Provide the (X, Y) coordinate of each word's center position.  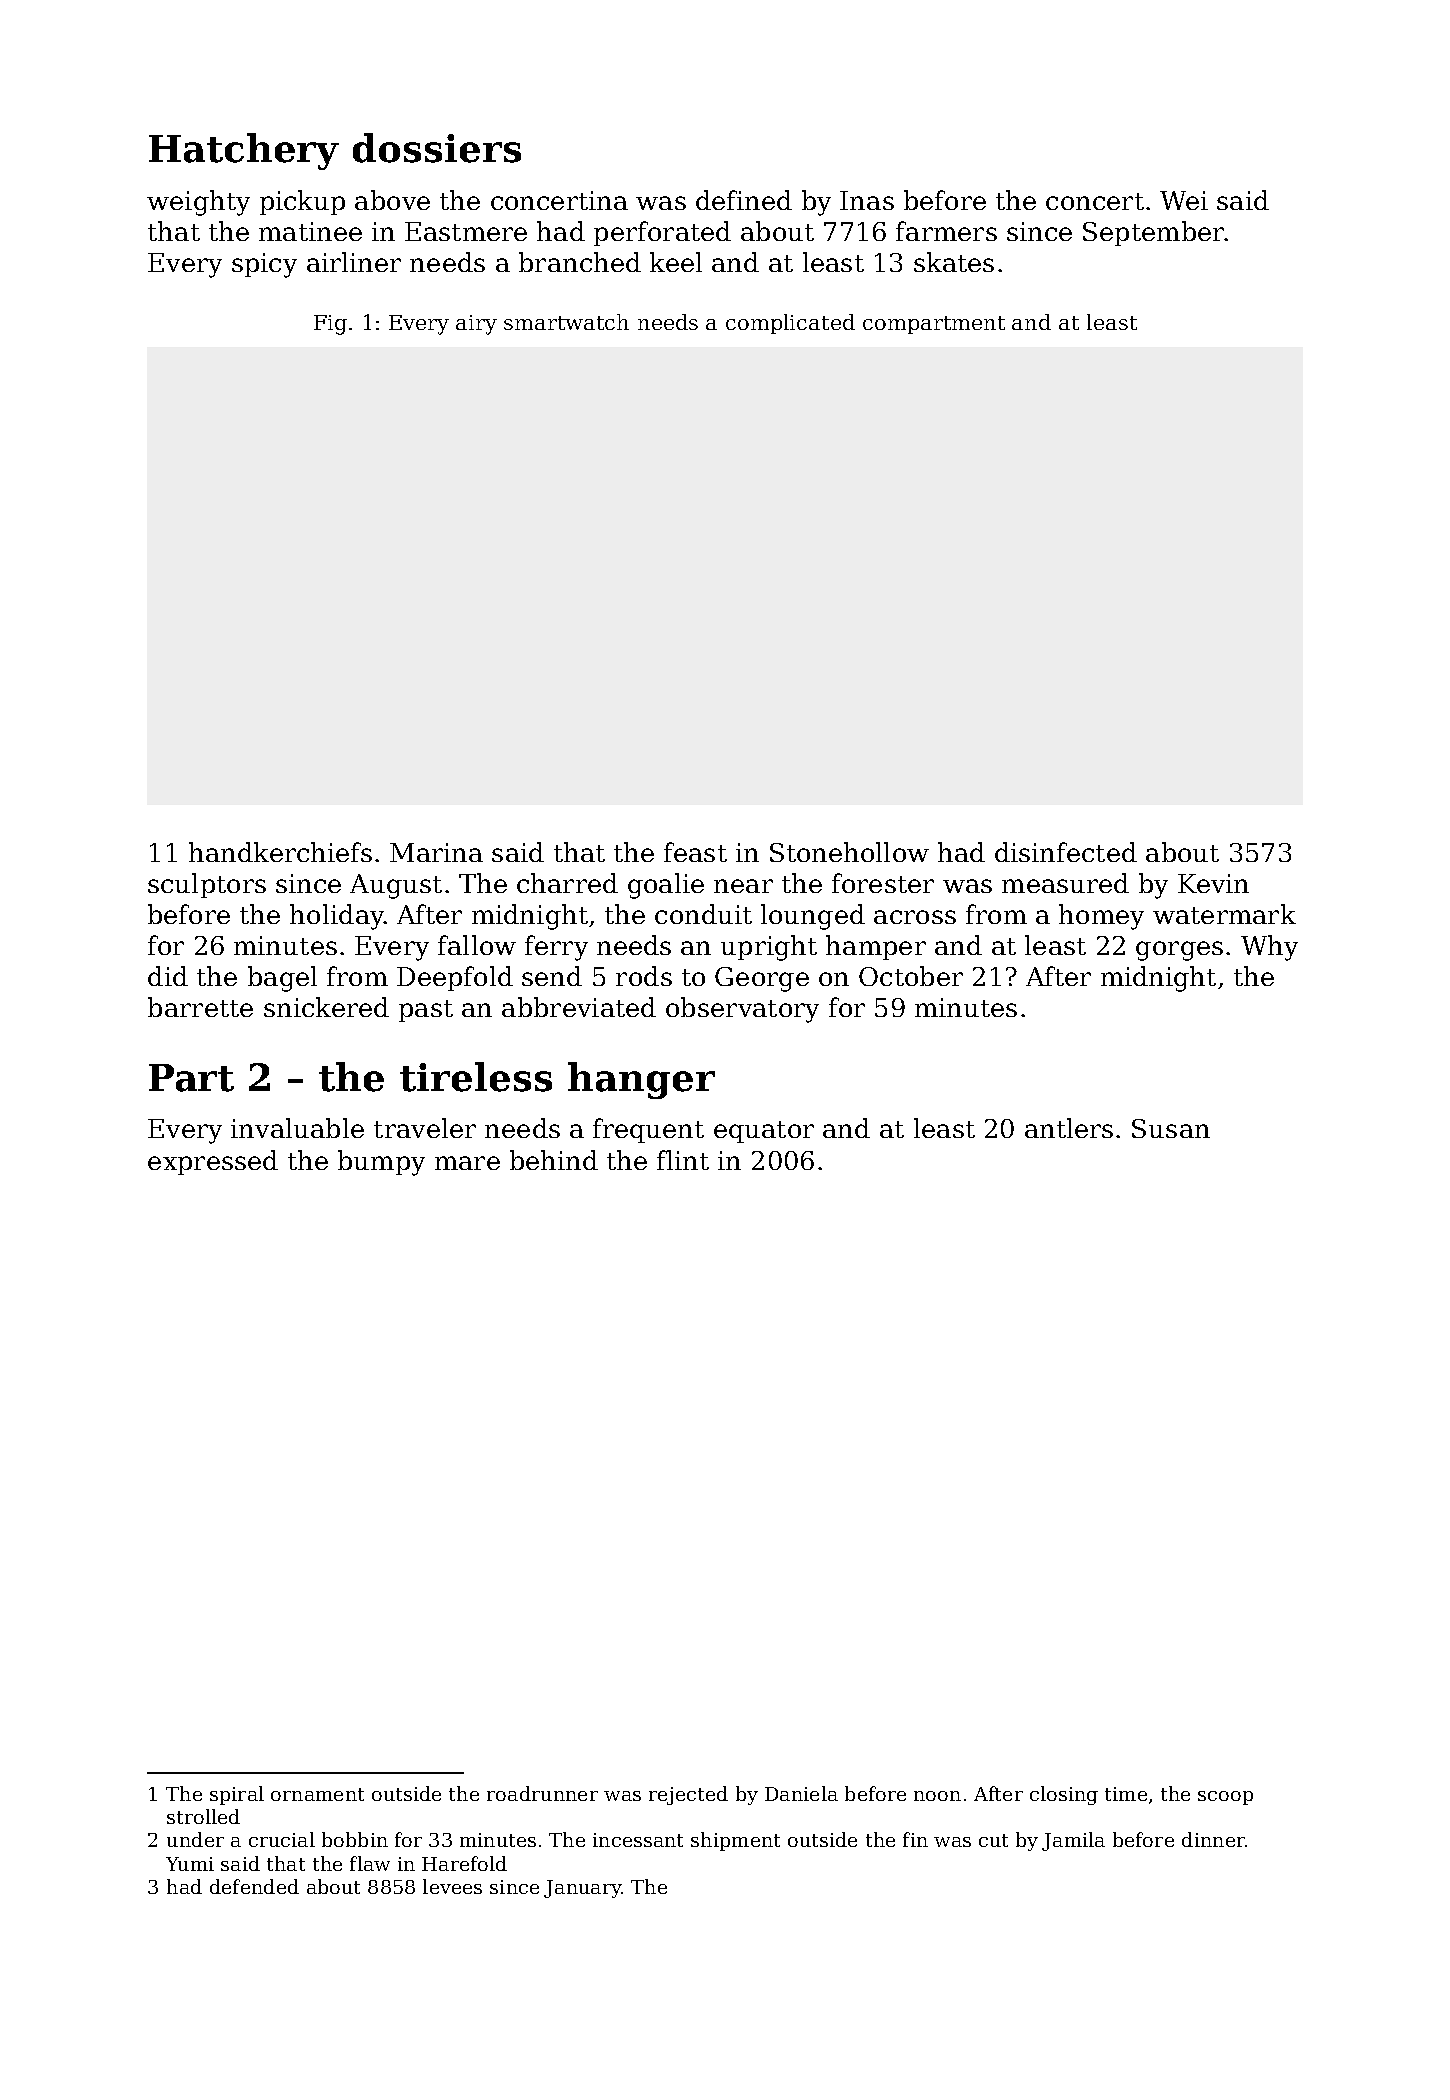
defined (744, 200)
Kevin (1213, 883)
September (1153, 233)
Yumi (190, 1864)
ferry (556, 948)
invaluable (297, 1128)
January (583, 1889)
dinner (1213, 1839)
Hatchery (244, 151)
